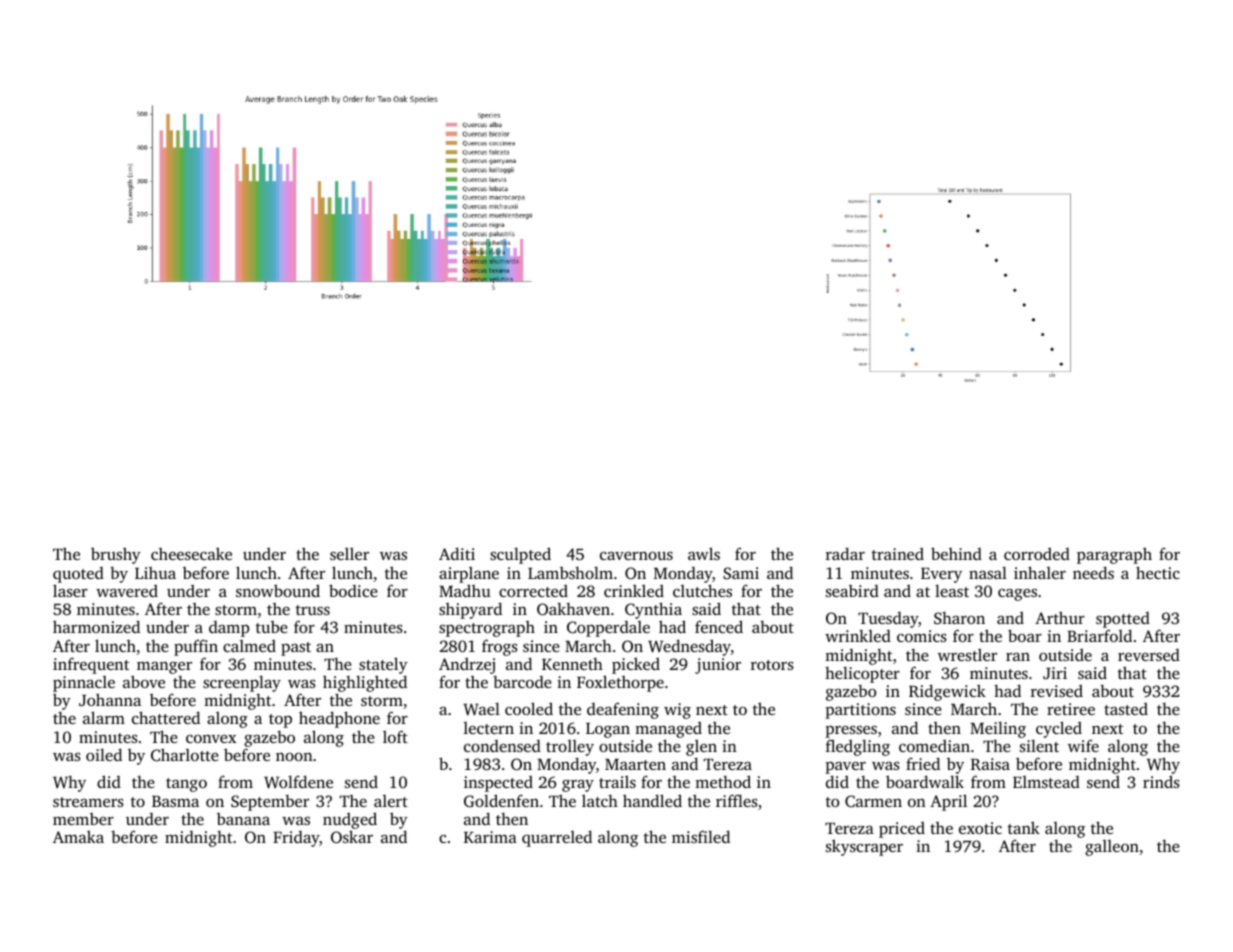 The height and width of the document is (952, 1233). I want to click on priced, so click(902, 830).
